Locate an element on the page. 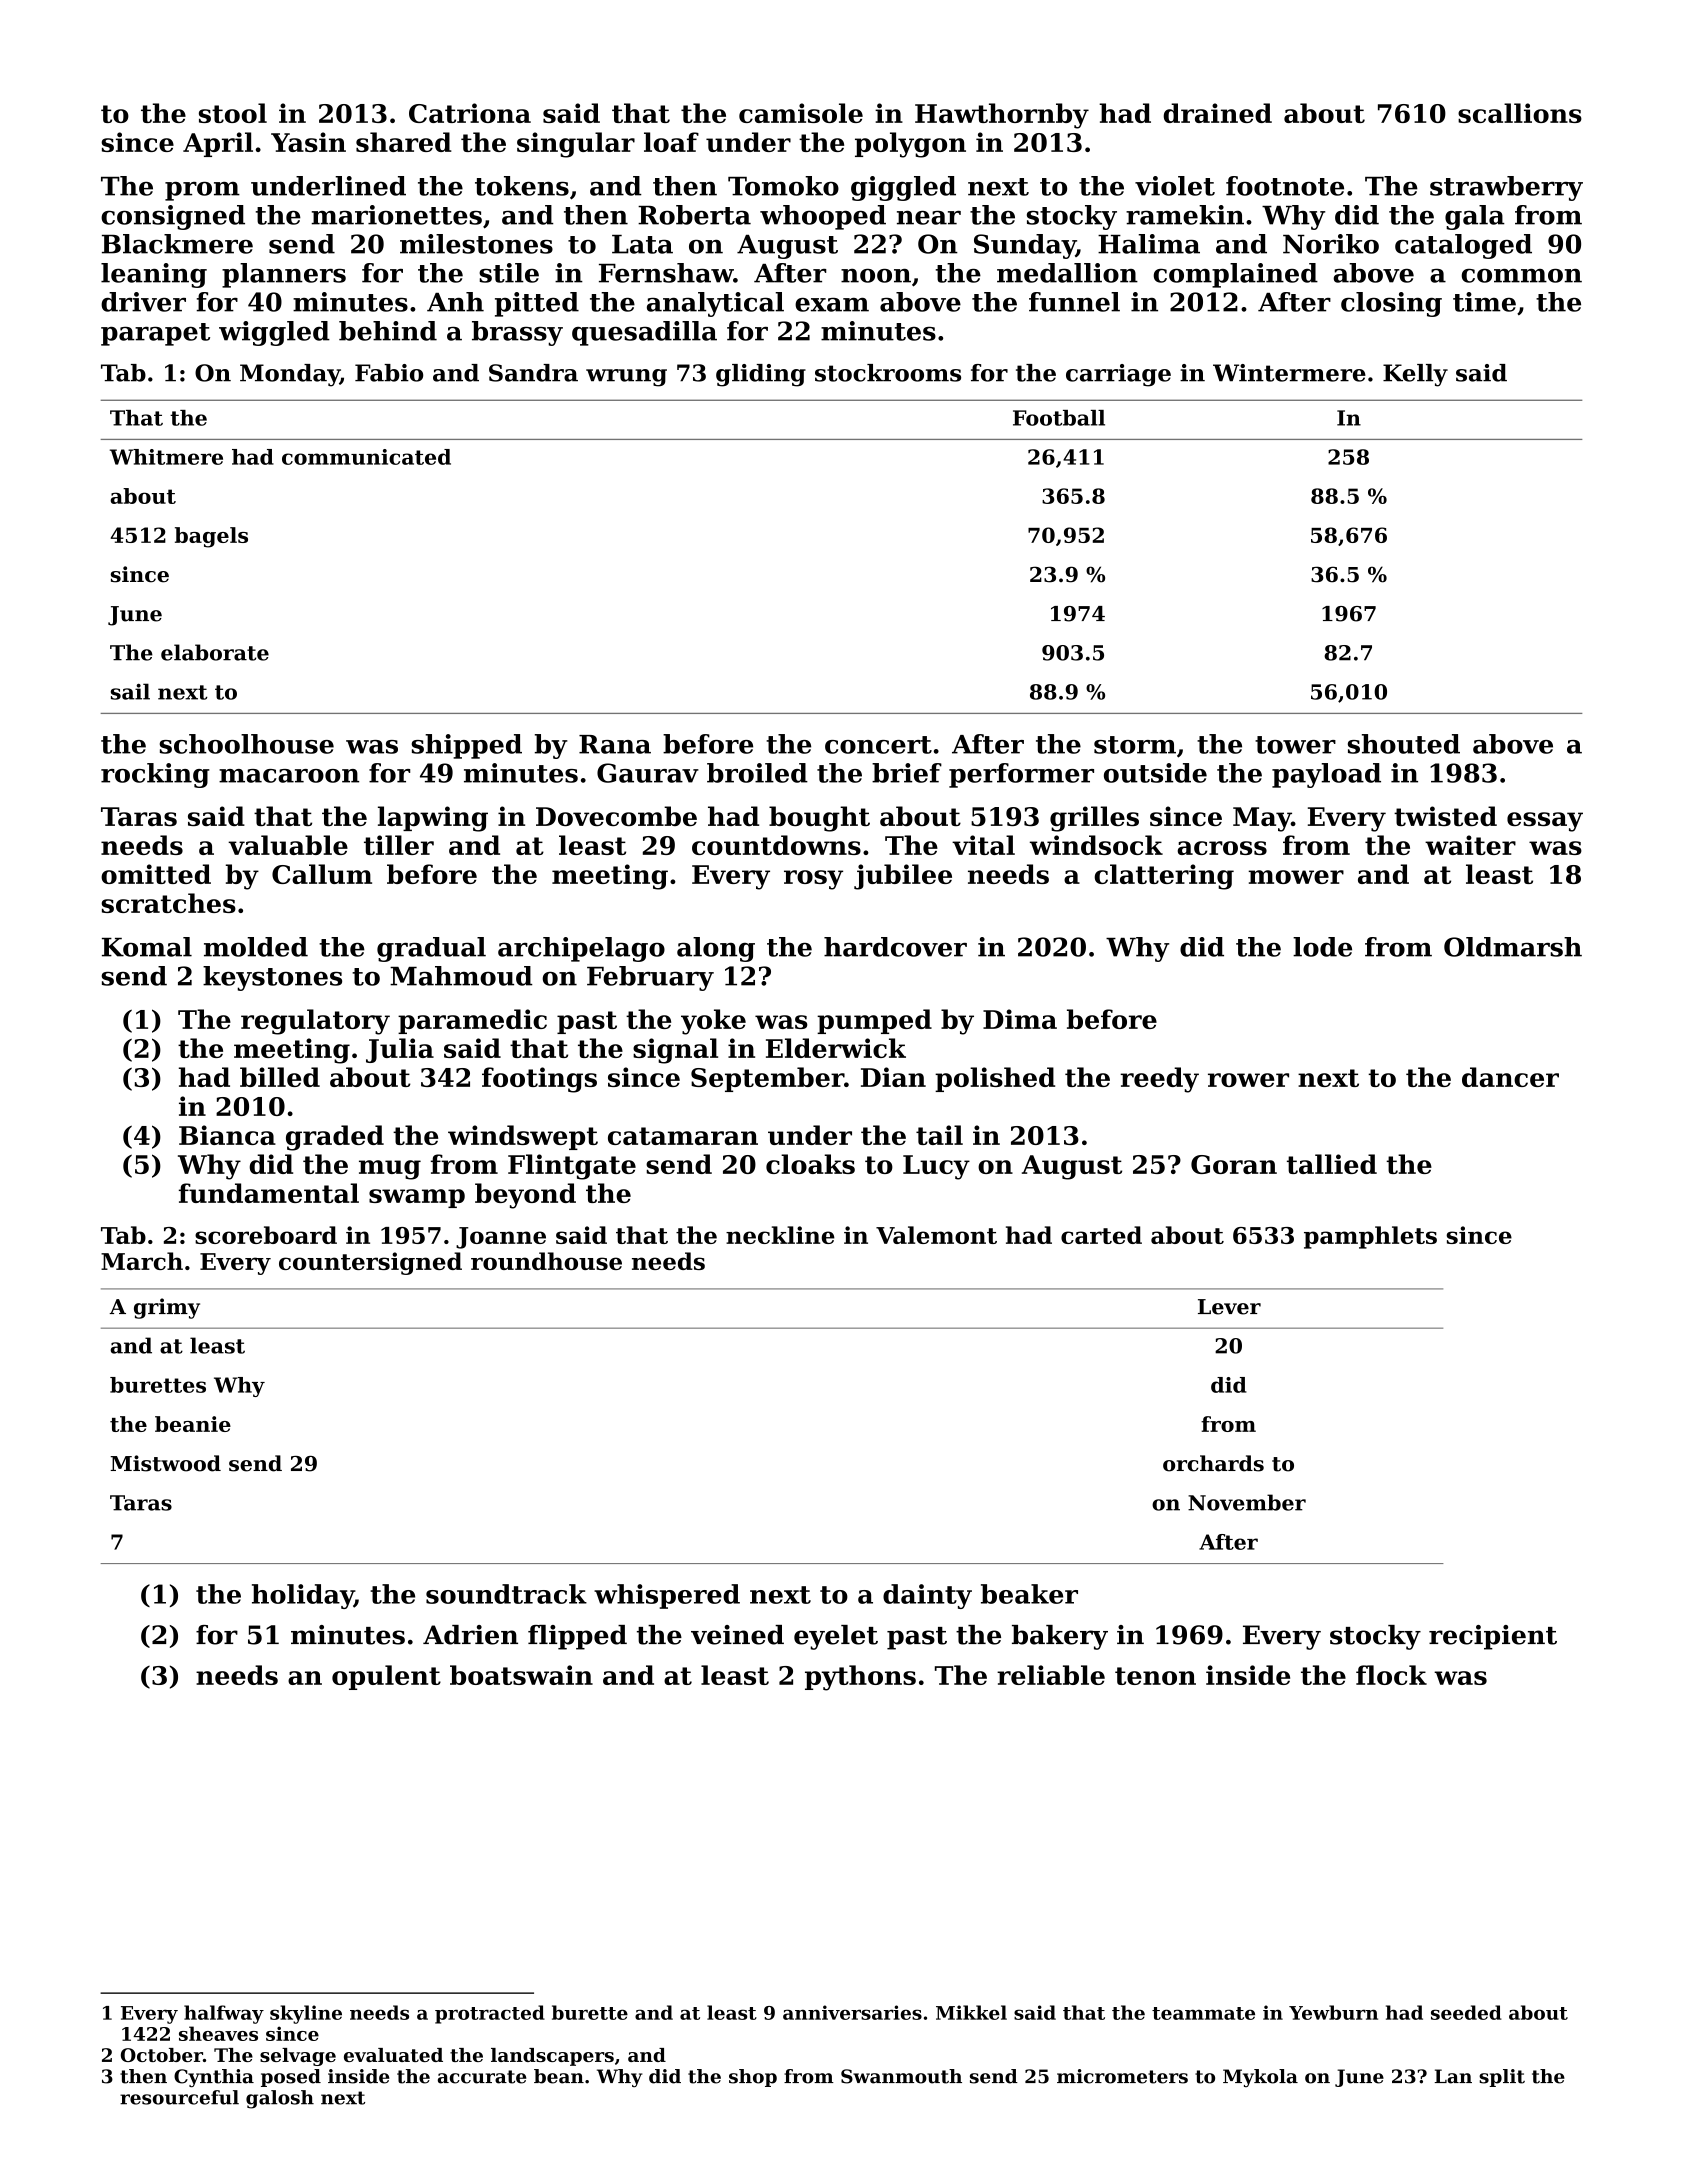  singular is located at coordinates (576, 145).
